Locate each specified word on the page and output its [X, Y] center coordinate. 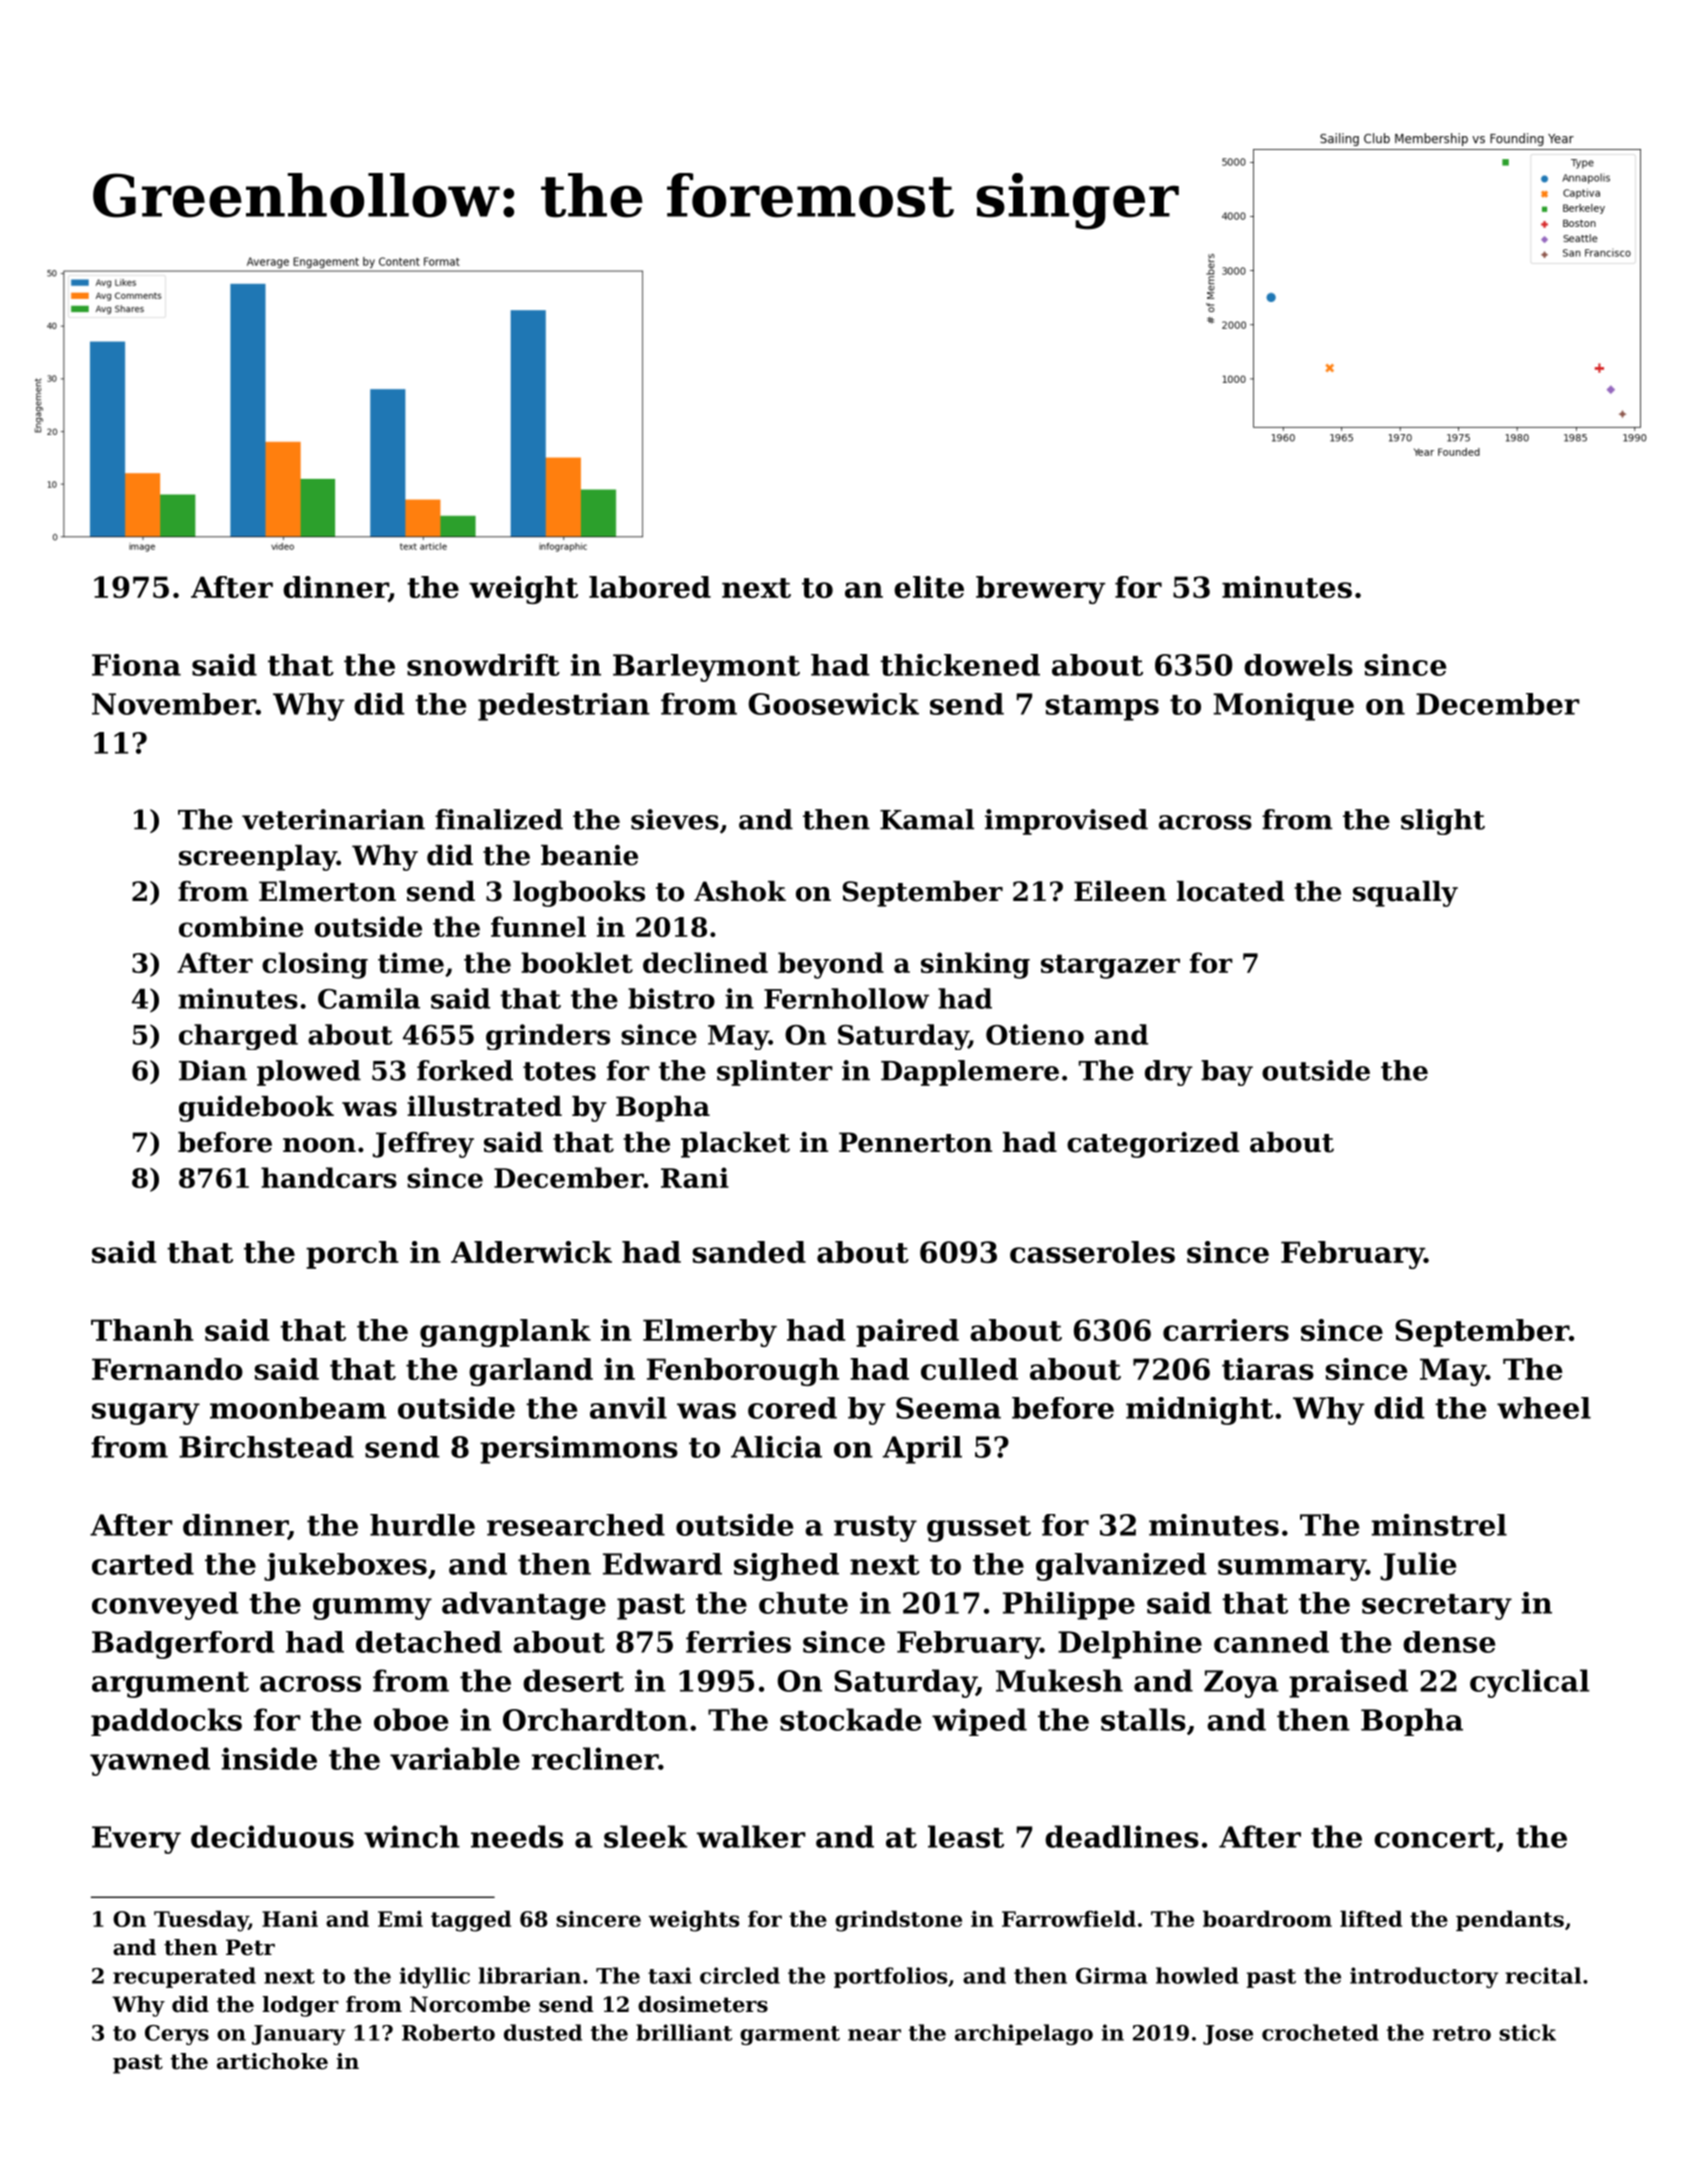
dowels [1298, 665]
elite [929, 587]
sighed [786, 1567]
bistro [671, 998]
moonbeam [298, 1408]
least [966, 1836]
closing [315, 965]
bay [1227, 1073]
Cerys [177, 2035]
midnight [1199, 1411]
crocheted [1320, 2032]
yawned [150, 1761]
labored [650, 587]
